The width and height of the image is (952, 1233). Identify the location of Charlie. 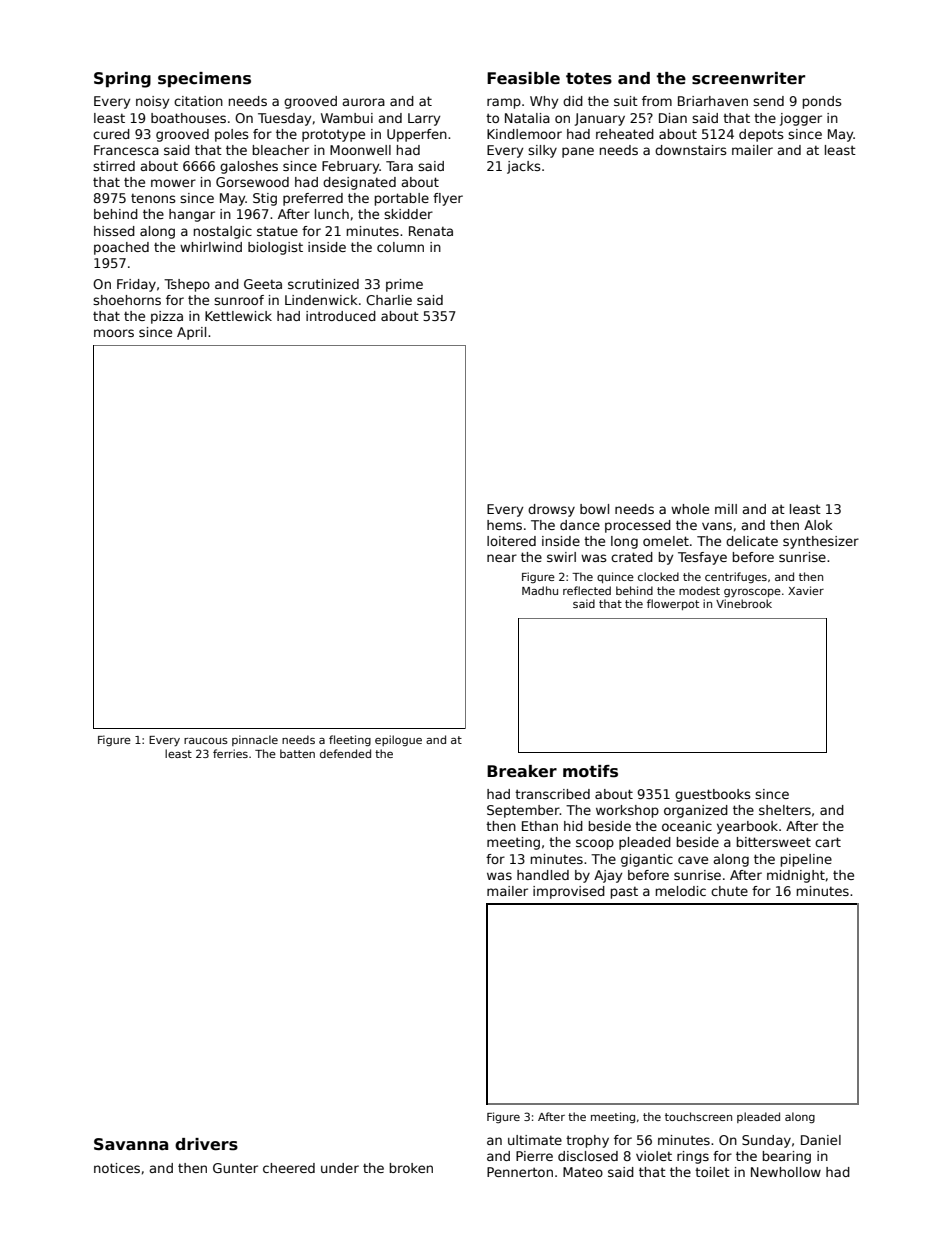
(389, 300).
